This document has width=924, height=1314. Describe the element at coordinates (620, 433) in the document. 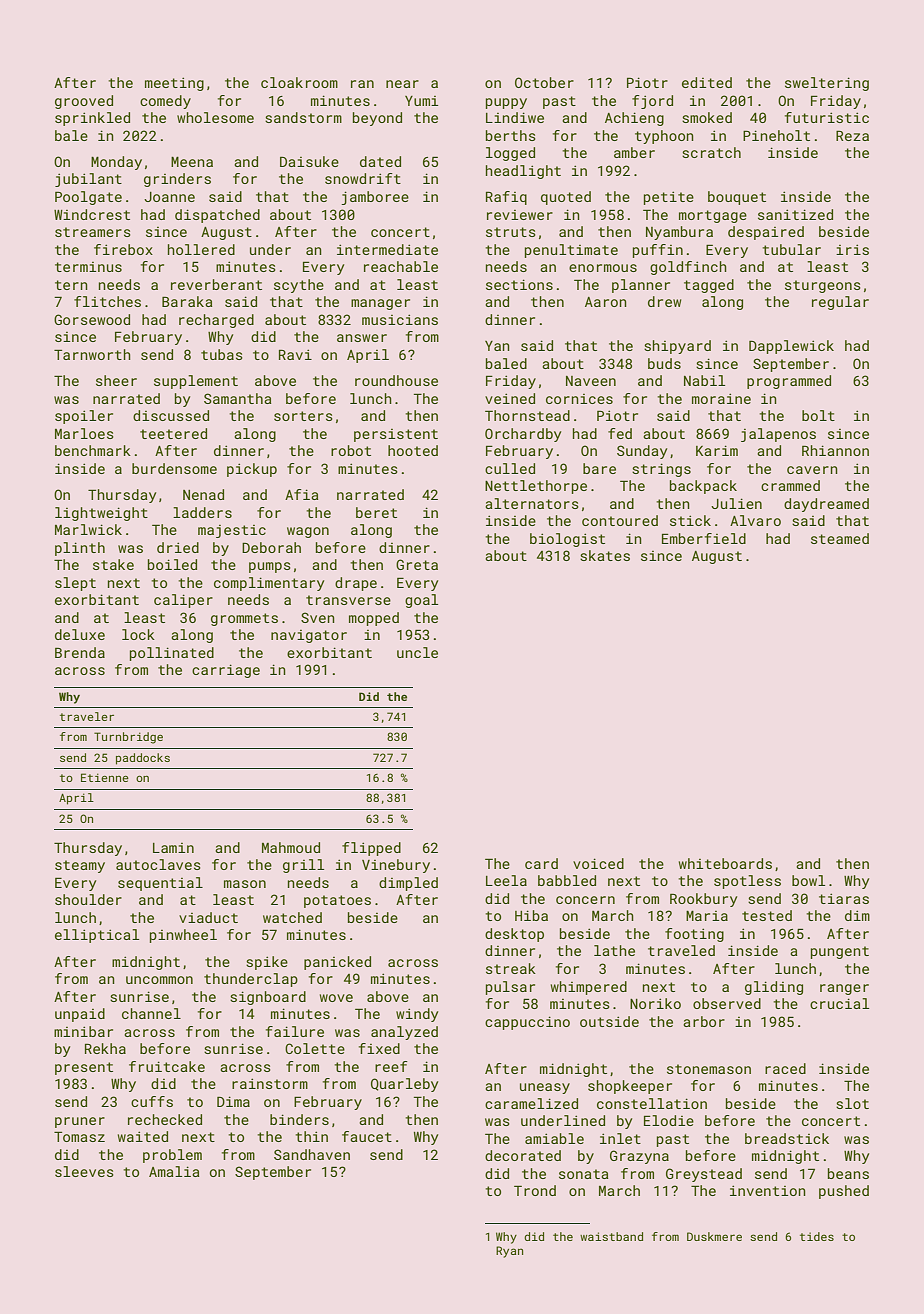

I see `fed` at that location.
